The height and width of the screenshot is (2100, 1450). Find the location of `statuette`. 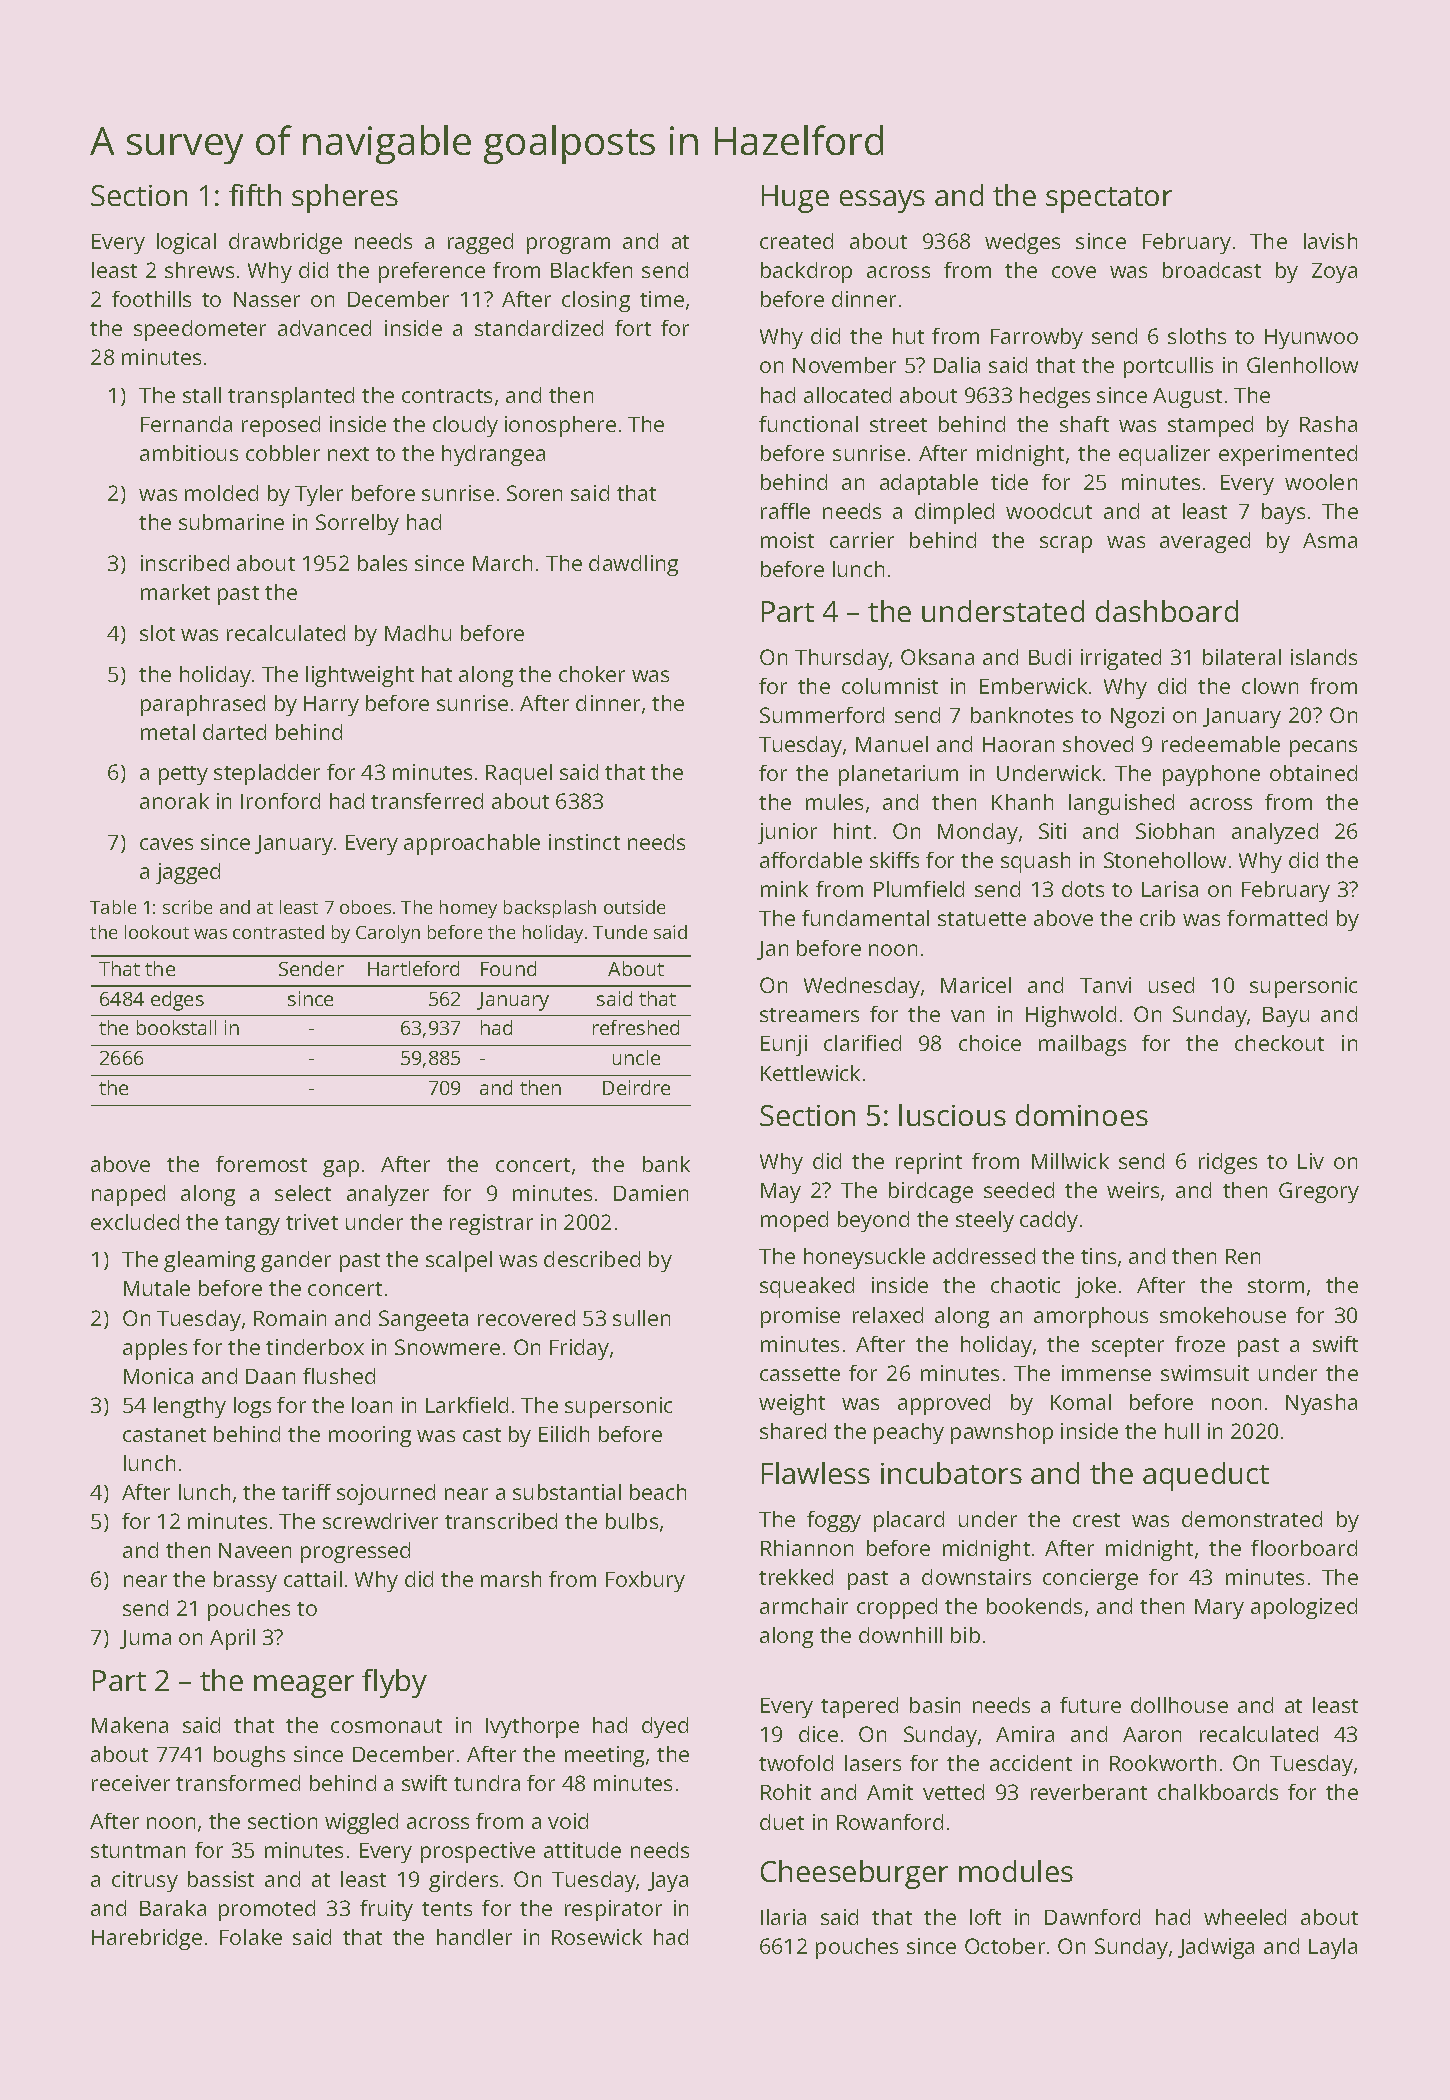

statuette is located at coordinates (982, 919).
